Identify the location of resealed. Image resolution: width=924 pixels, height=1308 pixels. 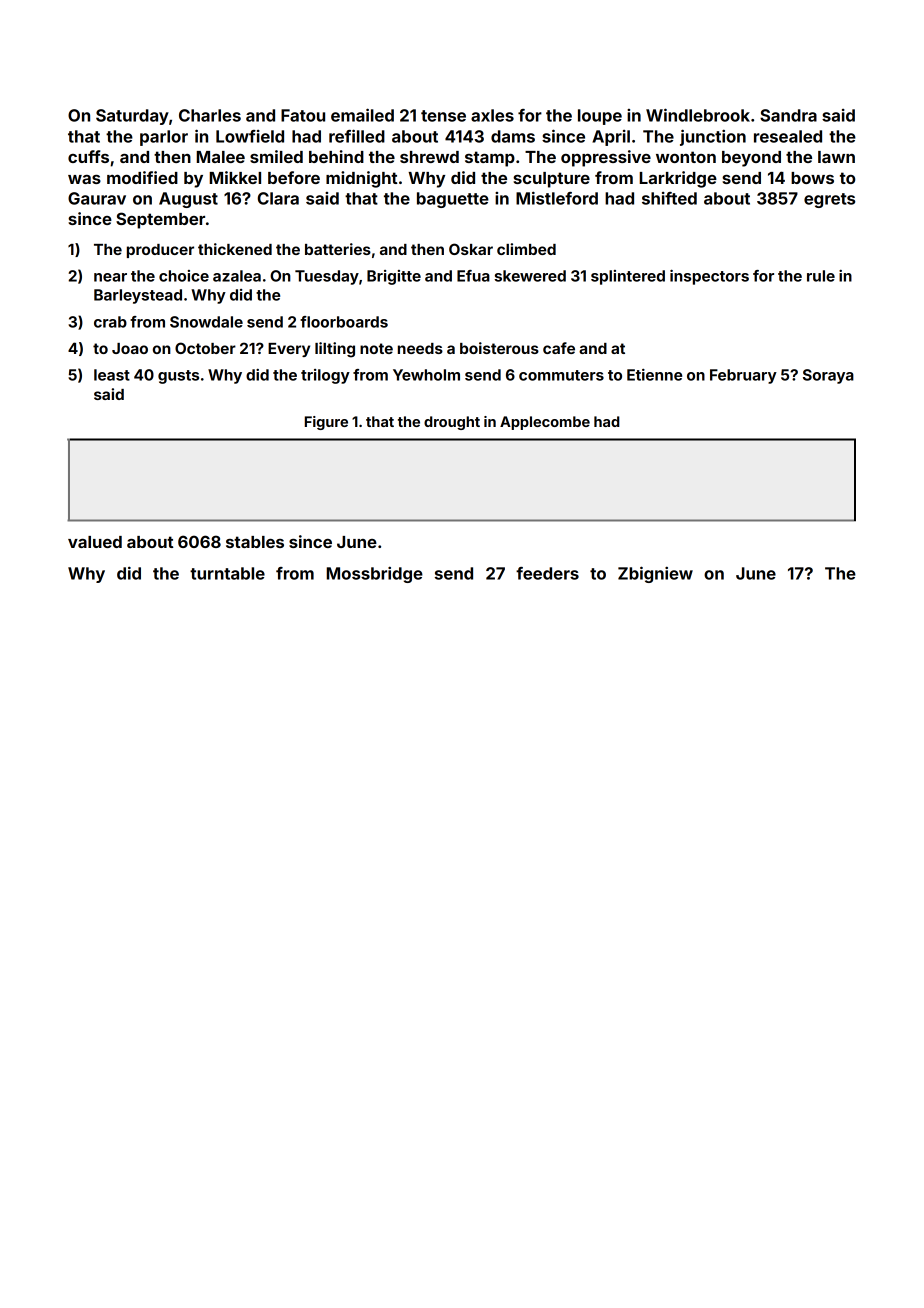
(788, 136).
